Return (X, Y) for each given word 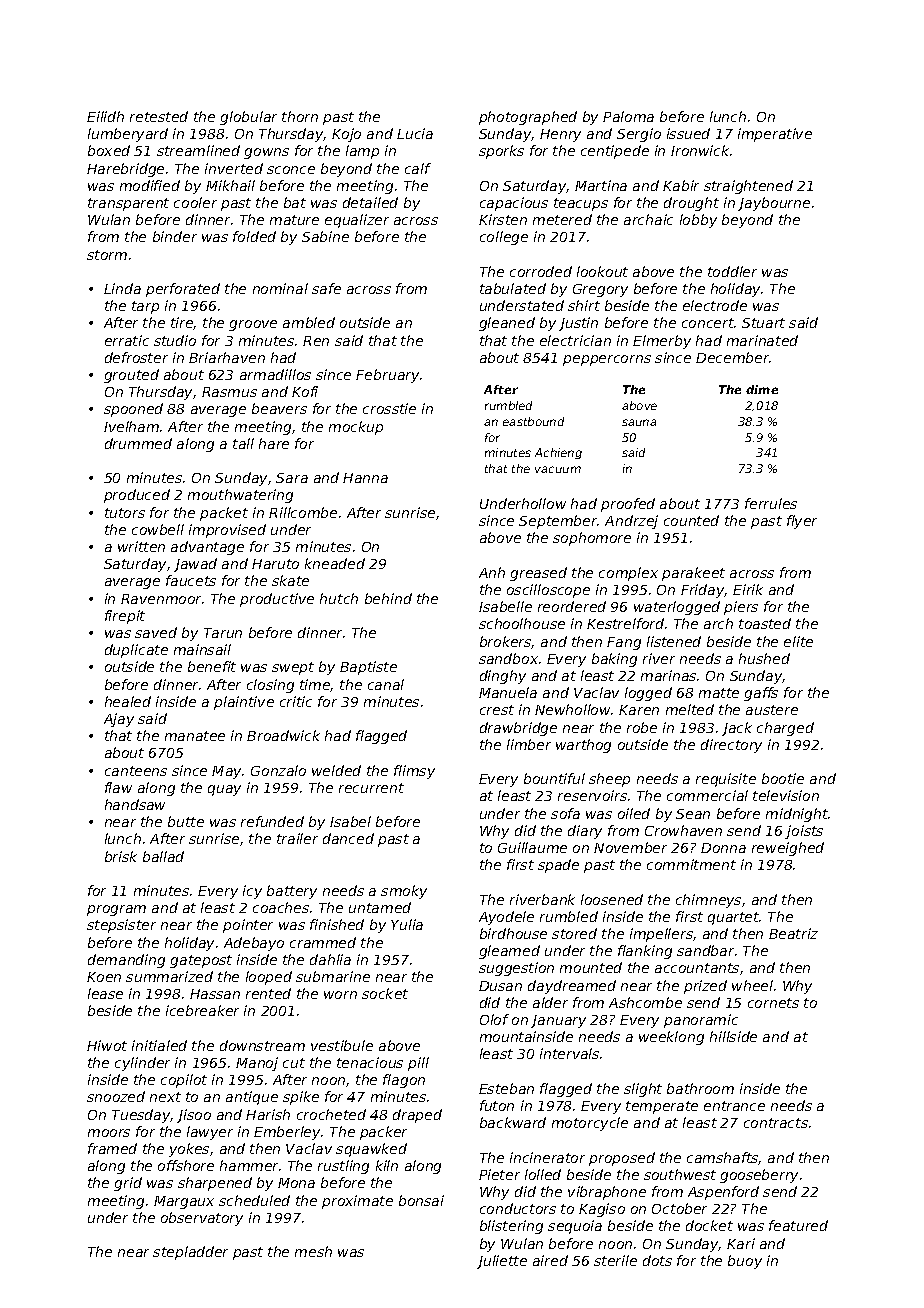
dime (762, 389)
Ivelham (131, 426)
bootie (783, 778)
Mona (296, 1183)
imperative (775, 135)
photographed (528, 118)
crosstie (389, 408)
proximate (357, 1202)
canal (386, 684)
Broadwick (283, 735)
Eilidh (105, 116)
